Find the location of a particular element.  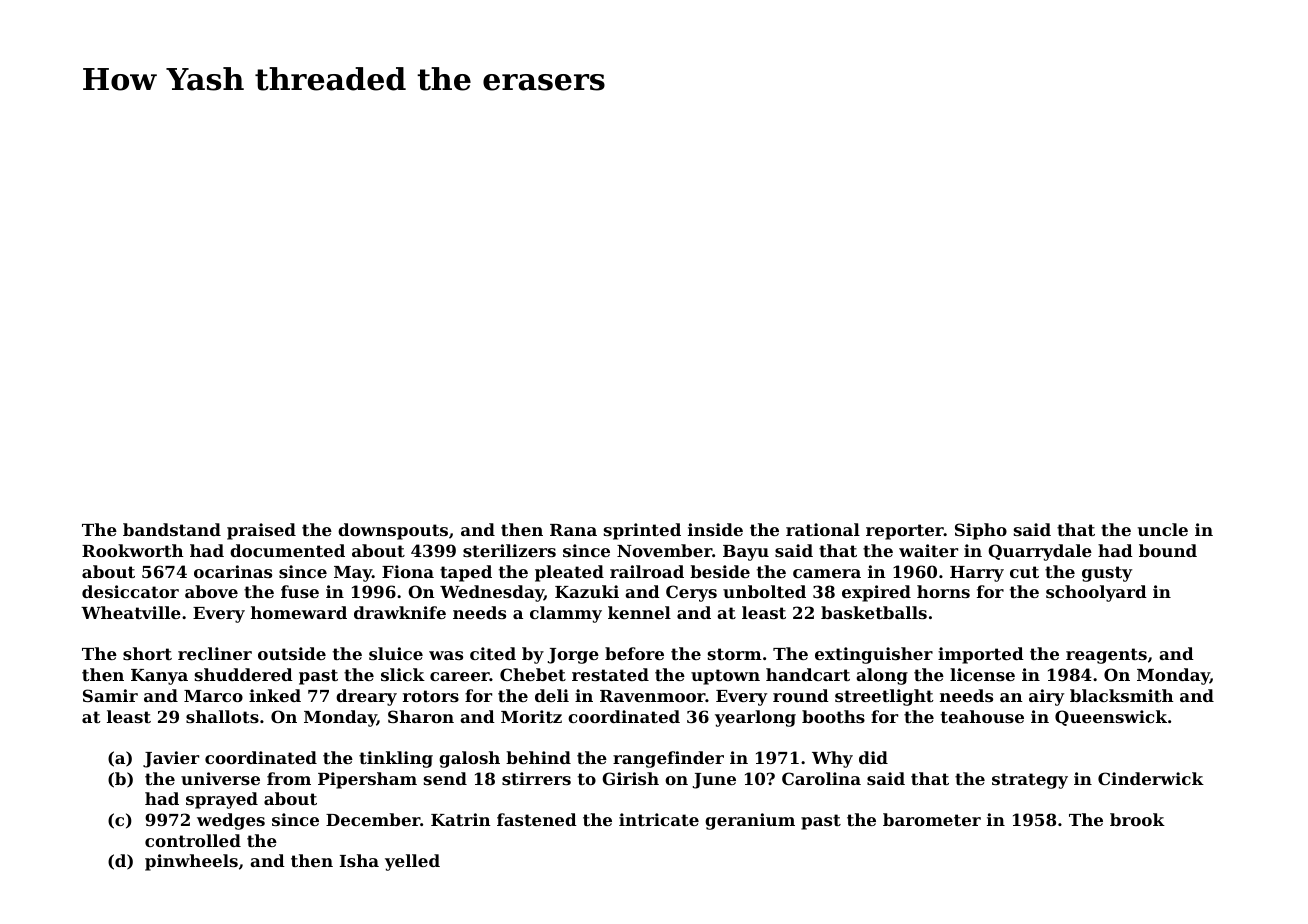

yelled is located at coordinates (412, 862).
